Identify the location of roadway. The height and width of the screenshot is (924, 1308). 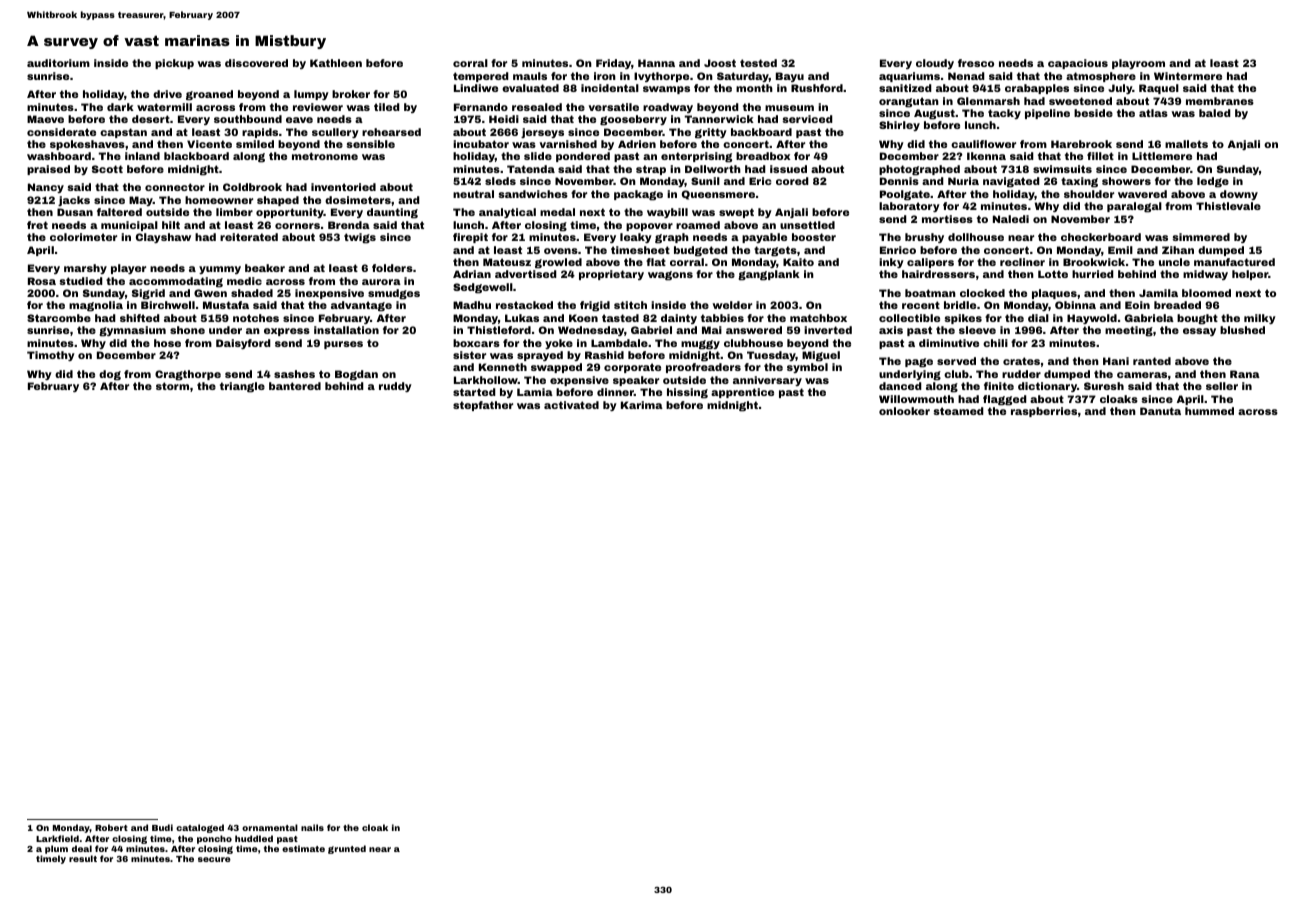
(668, 108).
